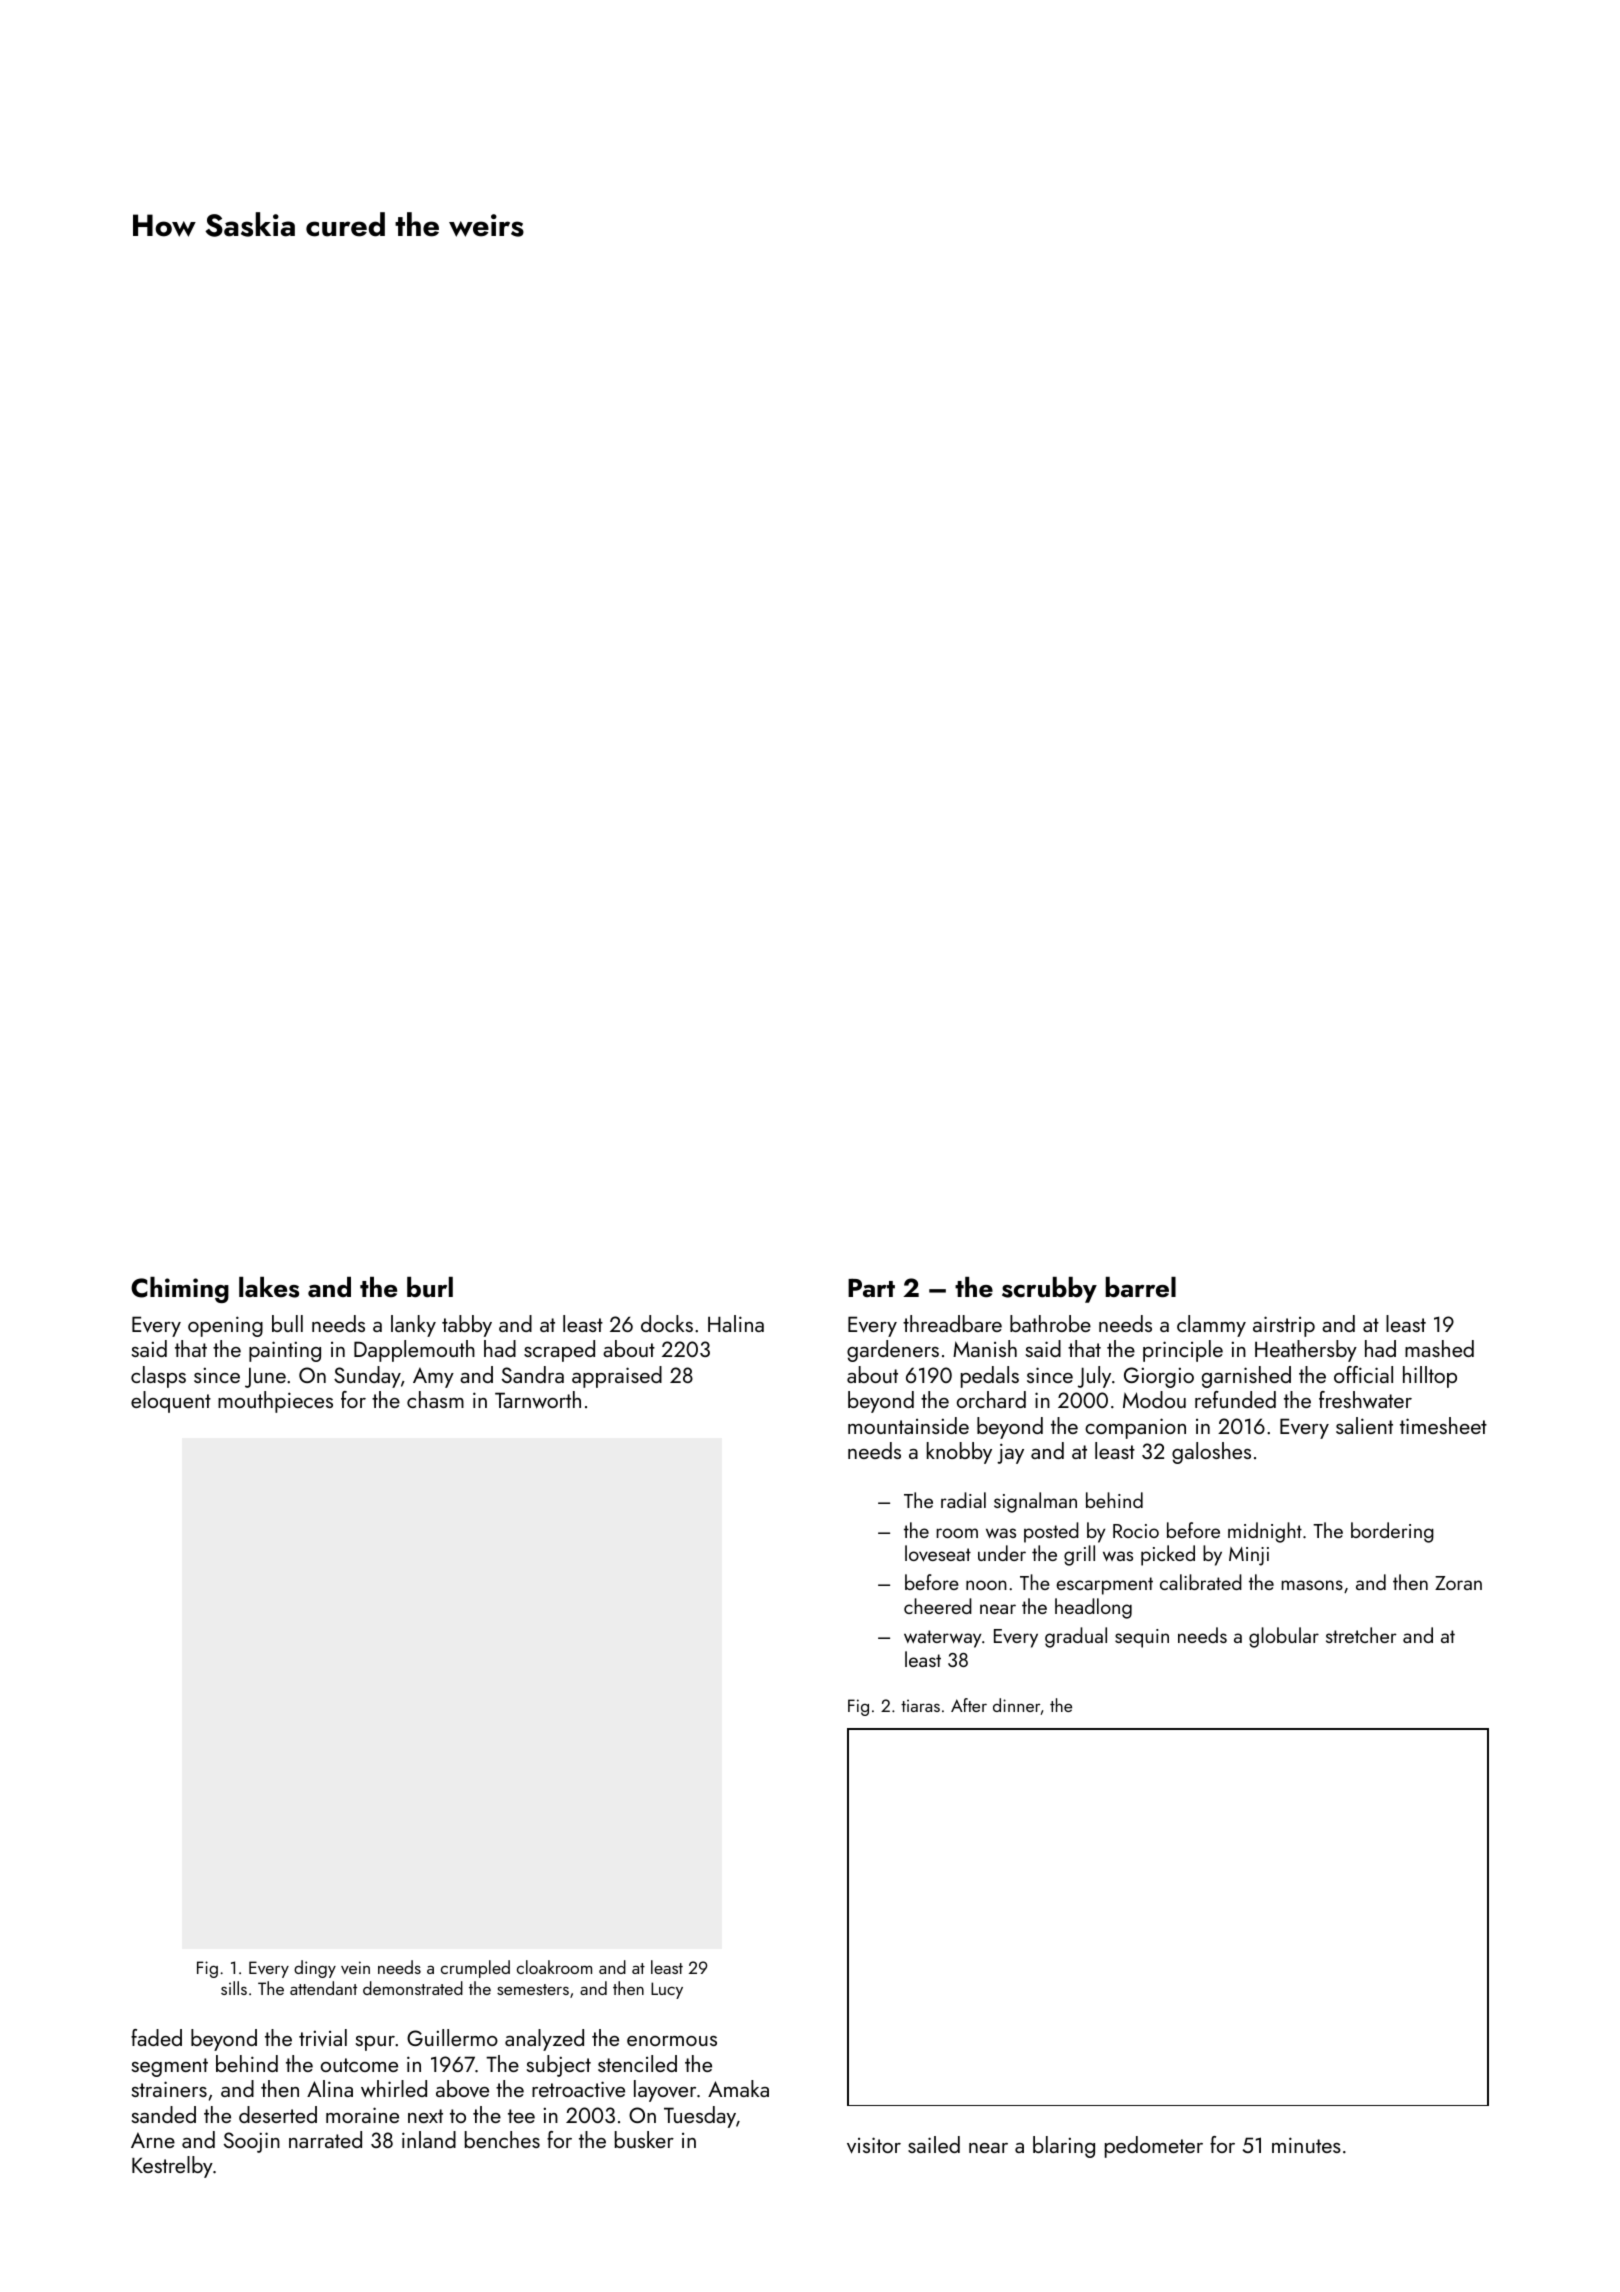  I want to click on Soojin, so click(252, 2142).
